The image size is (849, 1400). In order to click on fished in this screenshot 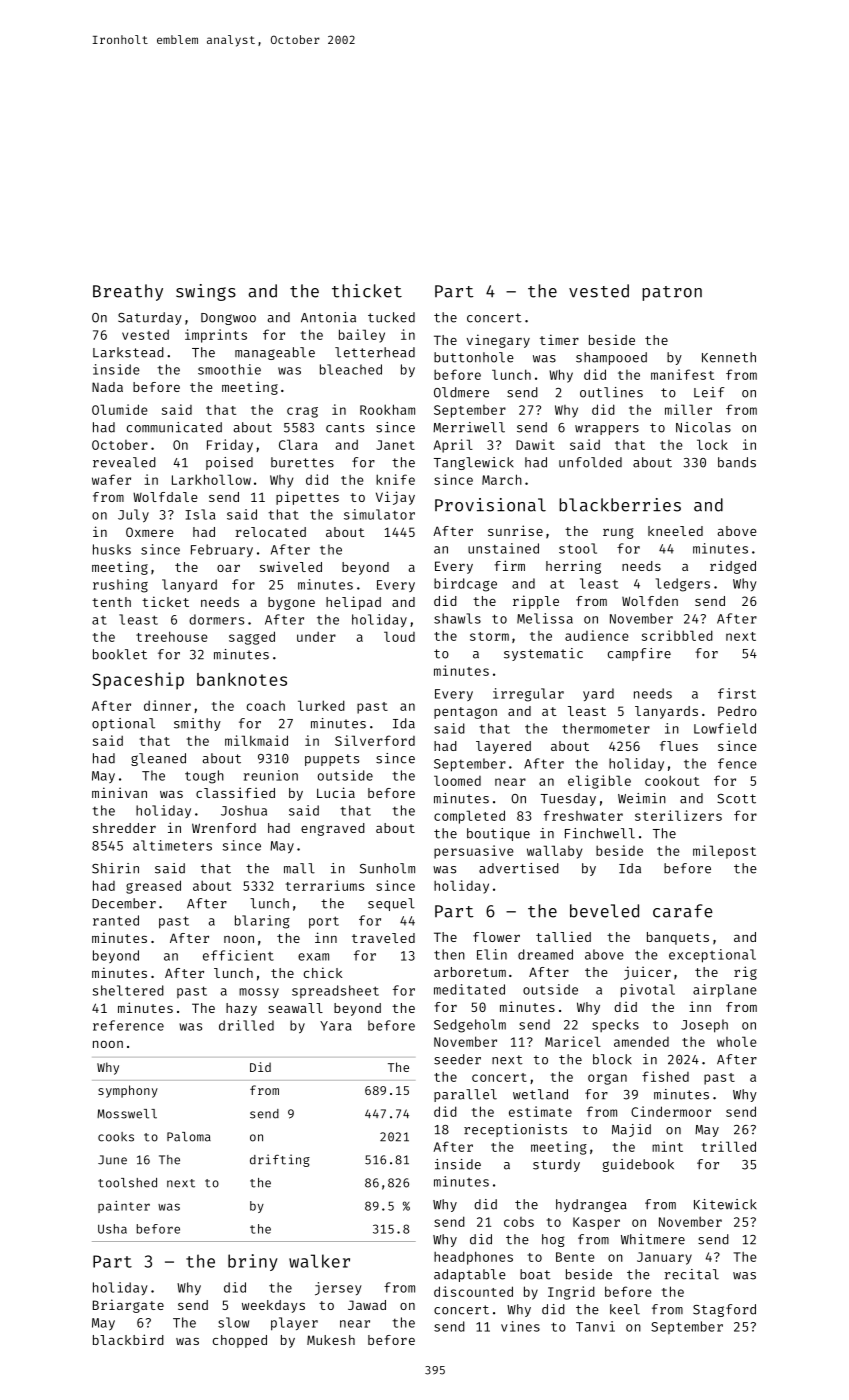, I will do `click(665, 1076)`.
